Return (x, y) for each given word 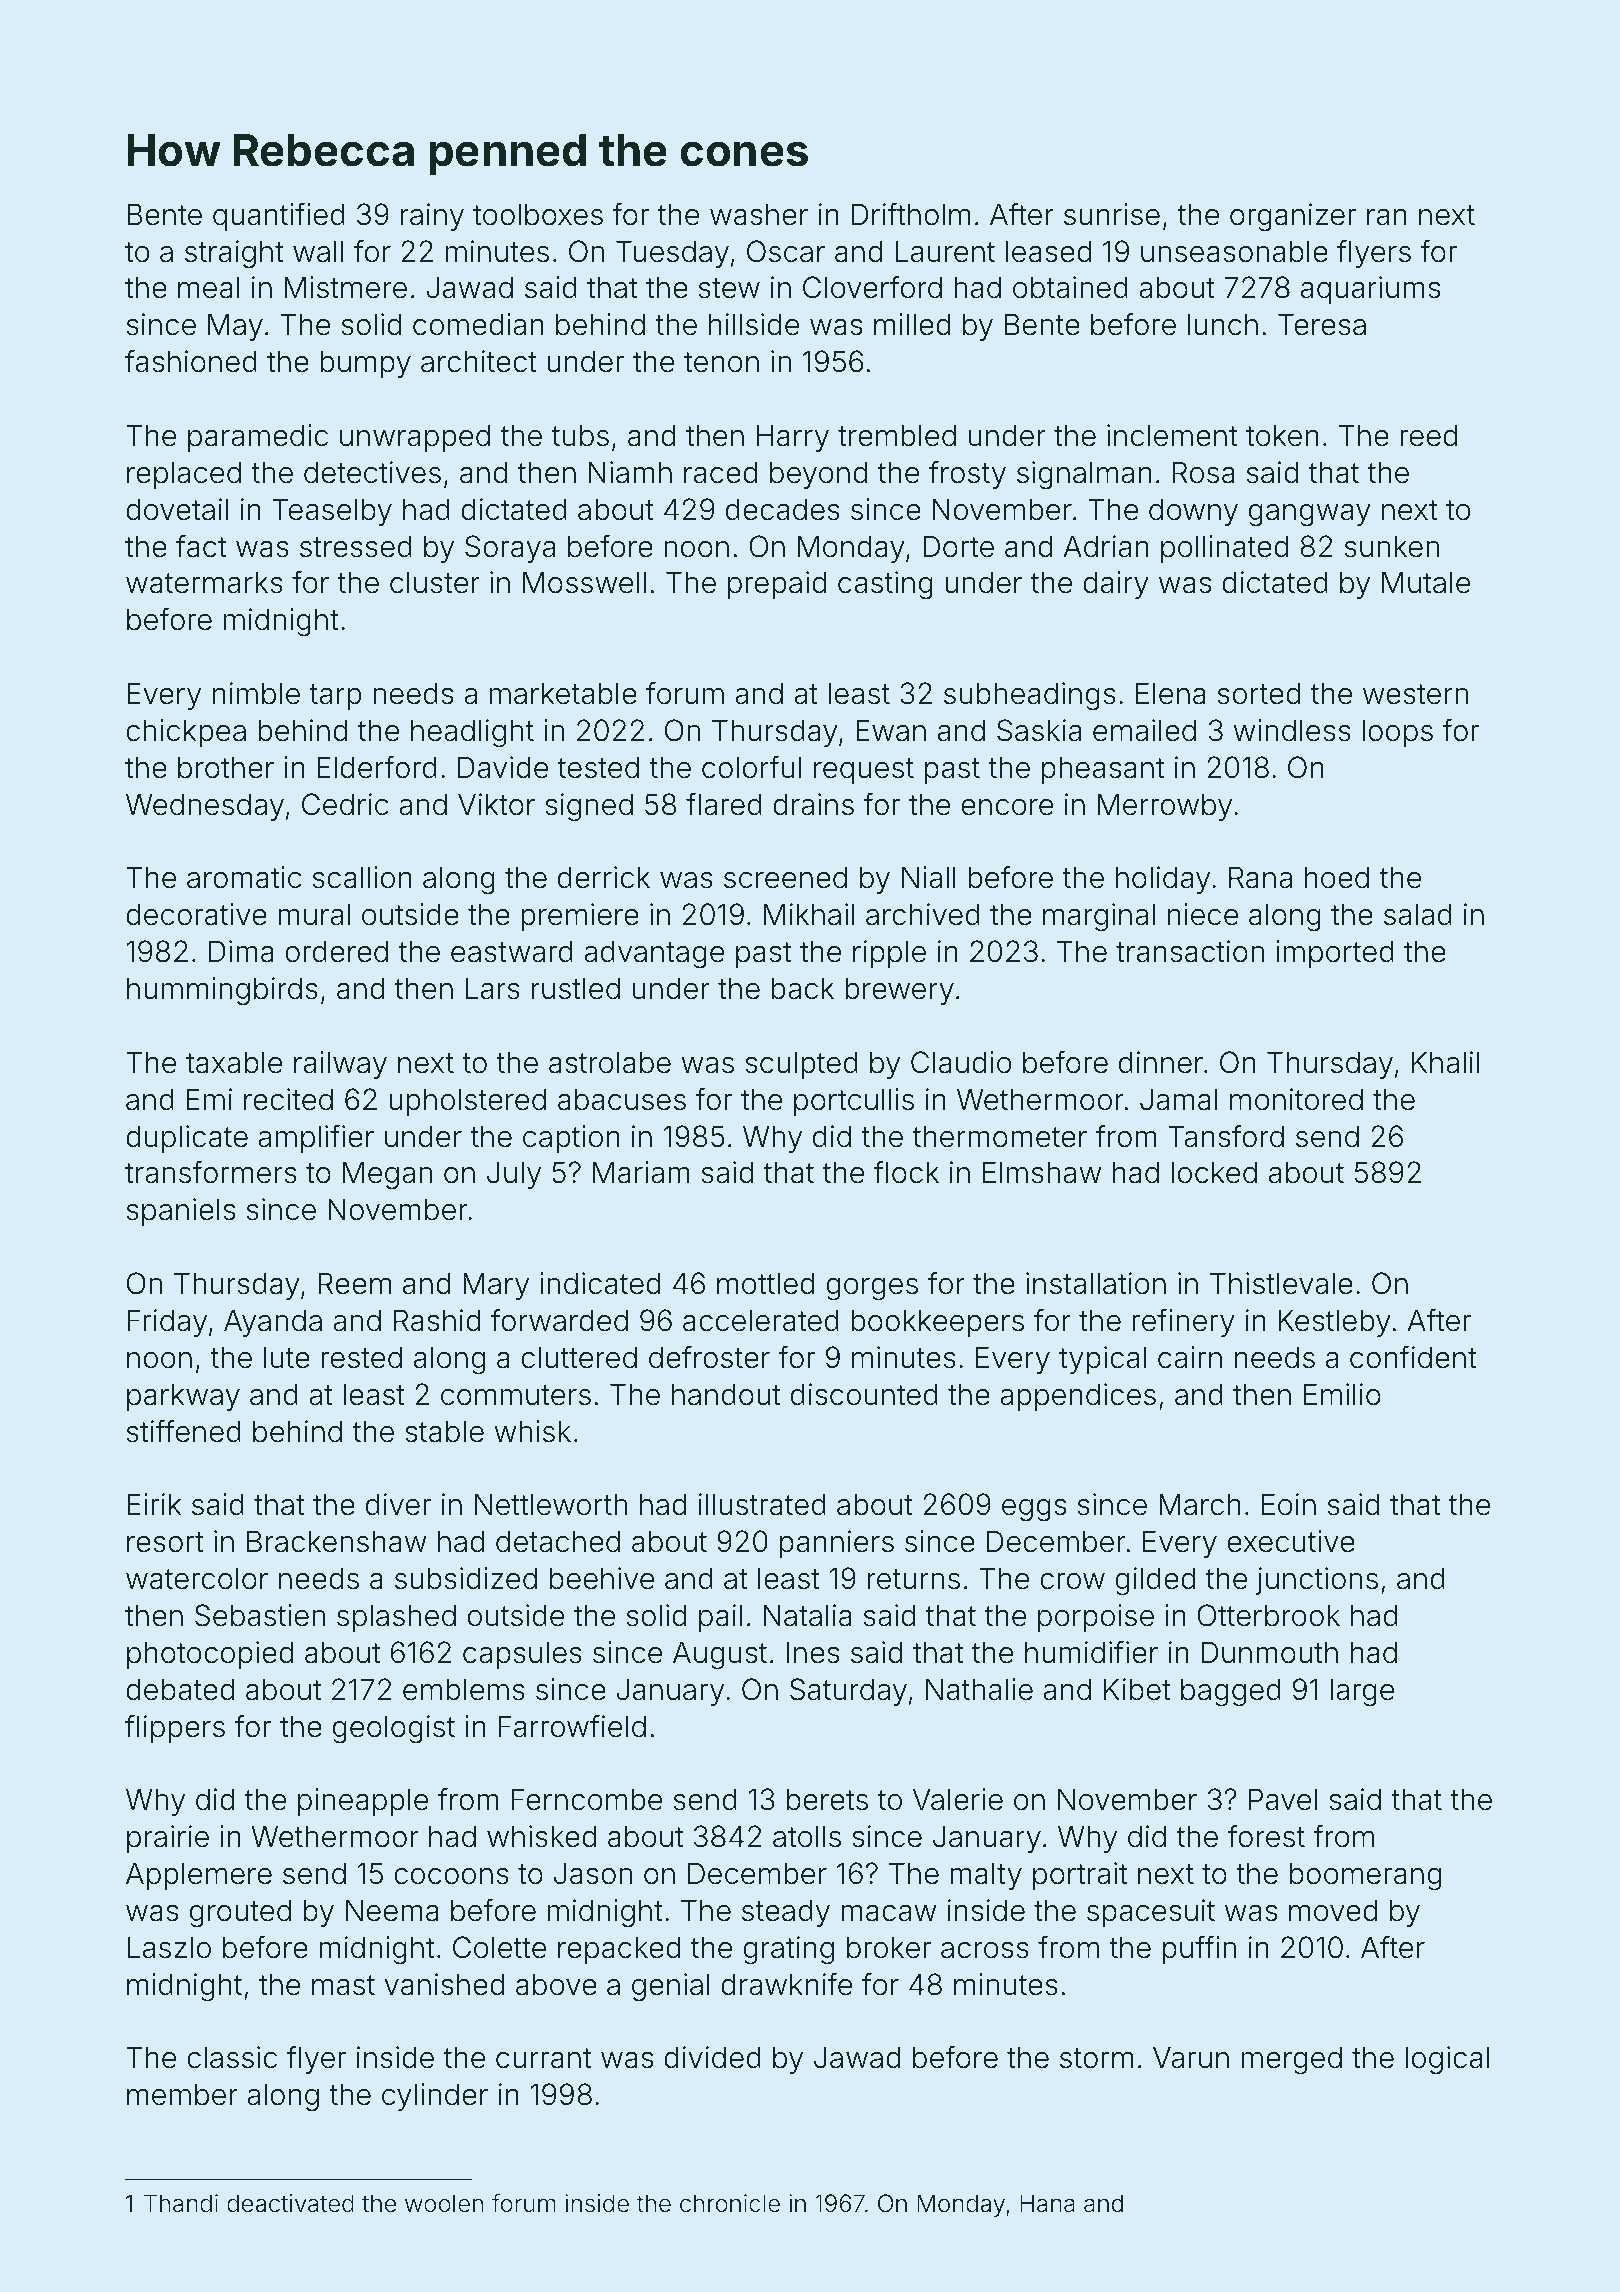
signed (589, 807)
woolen (444, 2203)
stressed (356, 546)
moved (1333, 1910)
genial (671, 1987)
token (1282, 435)
